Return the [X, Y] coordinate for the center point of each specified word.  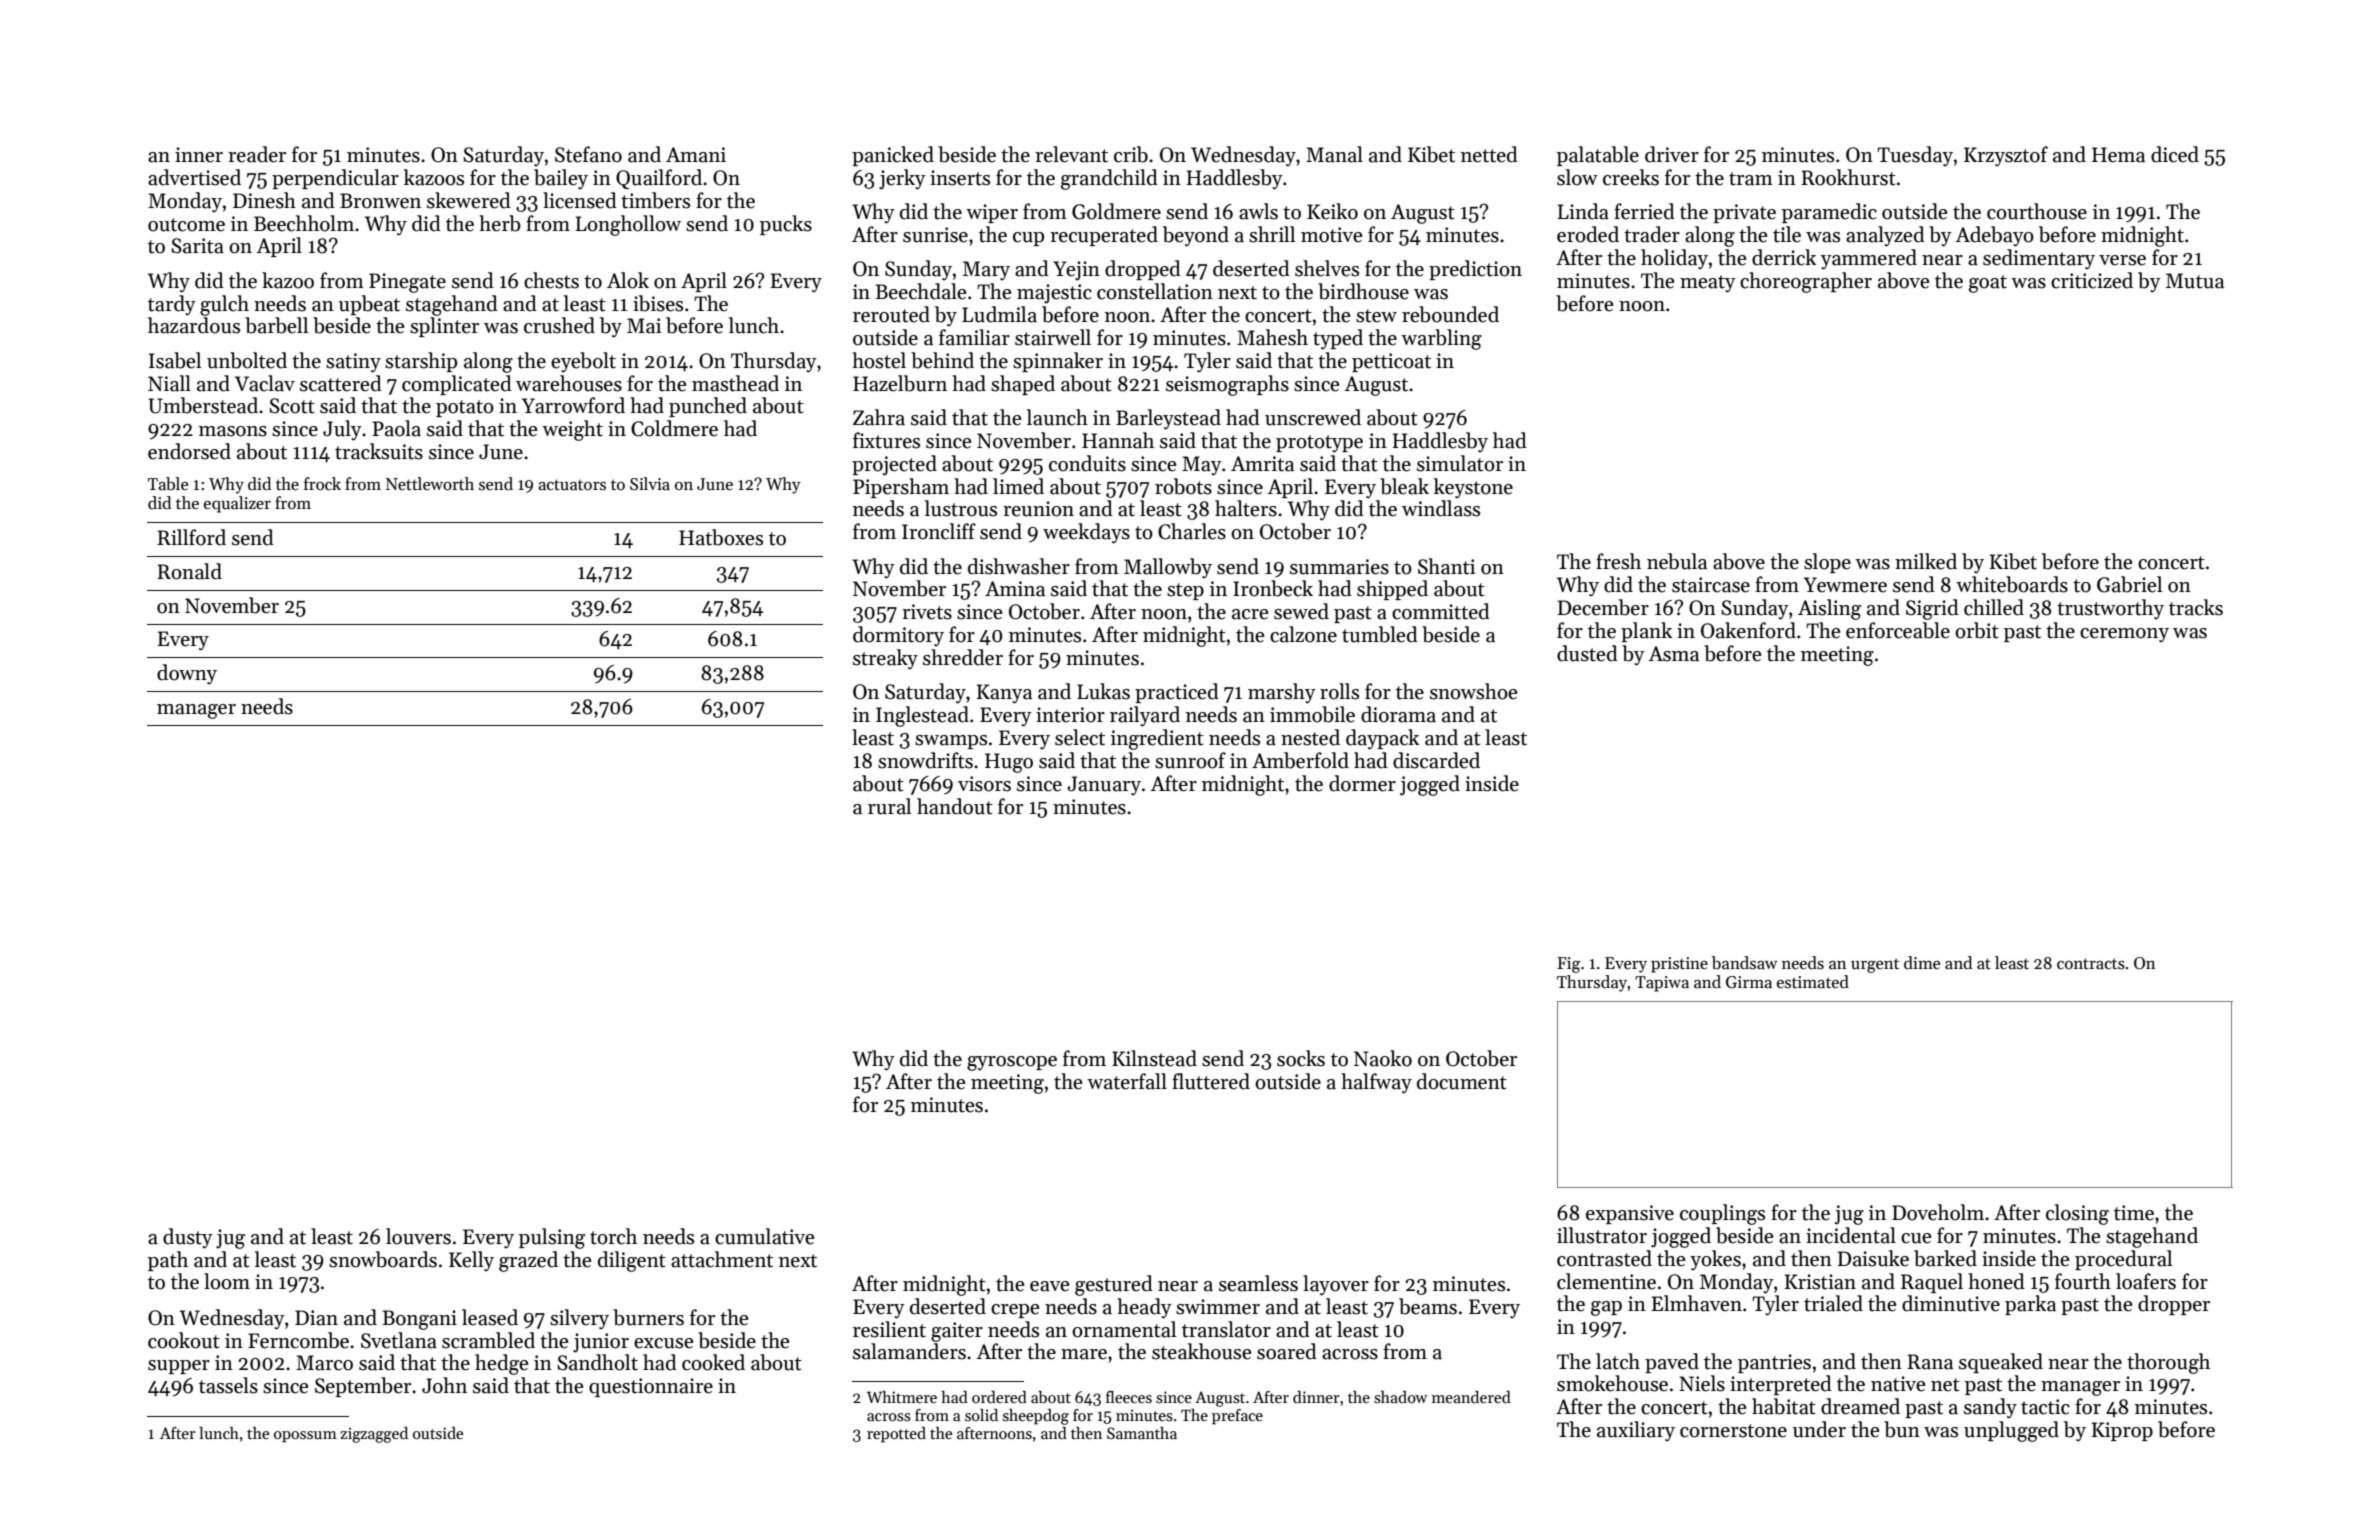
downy [187, 674]
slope [1827, 563]
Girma [1749, 982]
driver [1672, 154]
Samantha [1142, 1433]
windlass [1441, 508]
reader [257, 154]
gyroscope [1012, 1063]
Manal [1334, 154]
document [1462, 1081]
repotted [896, 1435]
